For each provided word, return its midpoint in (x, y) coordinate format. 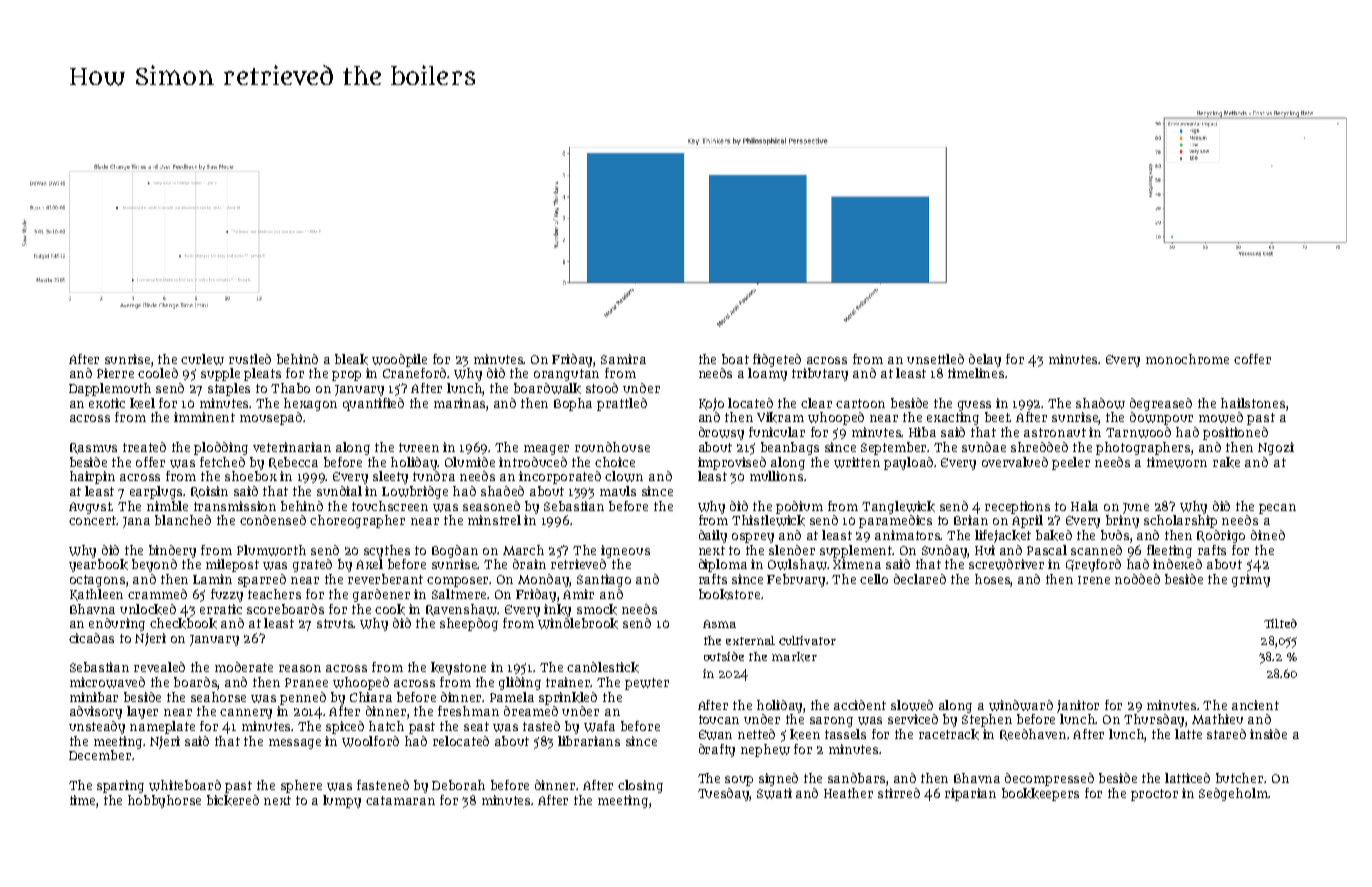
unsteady (97, 727)
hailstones (1253, 403)
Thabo (290, 388)
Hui (985, 550)
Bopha (573, 404)
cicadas (91, 638)
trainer (568, 682)
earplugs (157, 492)
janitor (1078, 706)
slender (792, 550)
